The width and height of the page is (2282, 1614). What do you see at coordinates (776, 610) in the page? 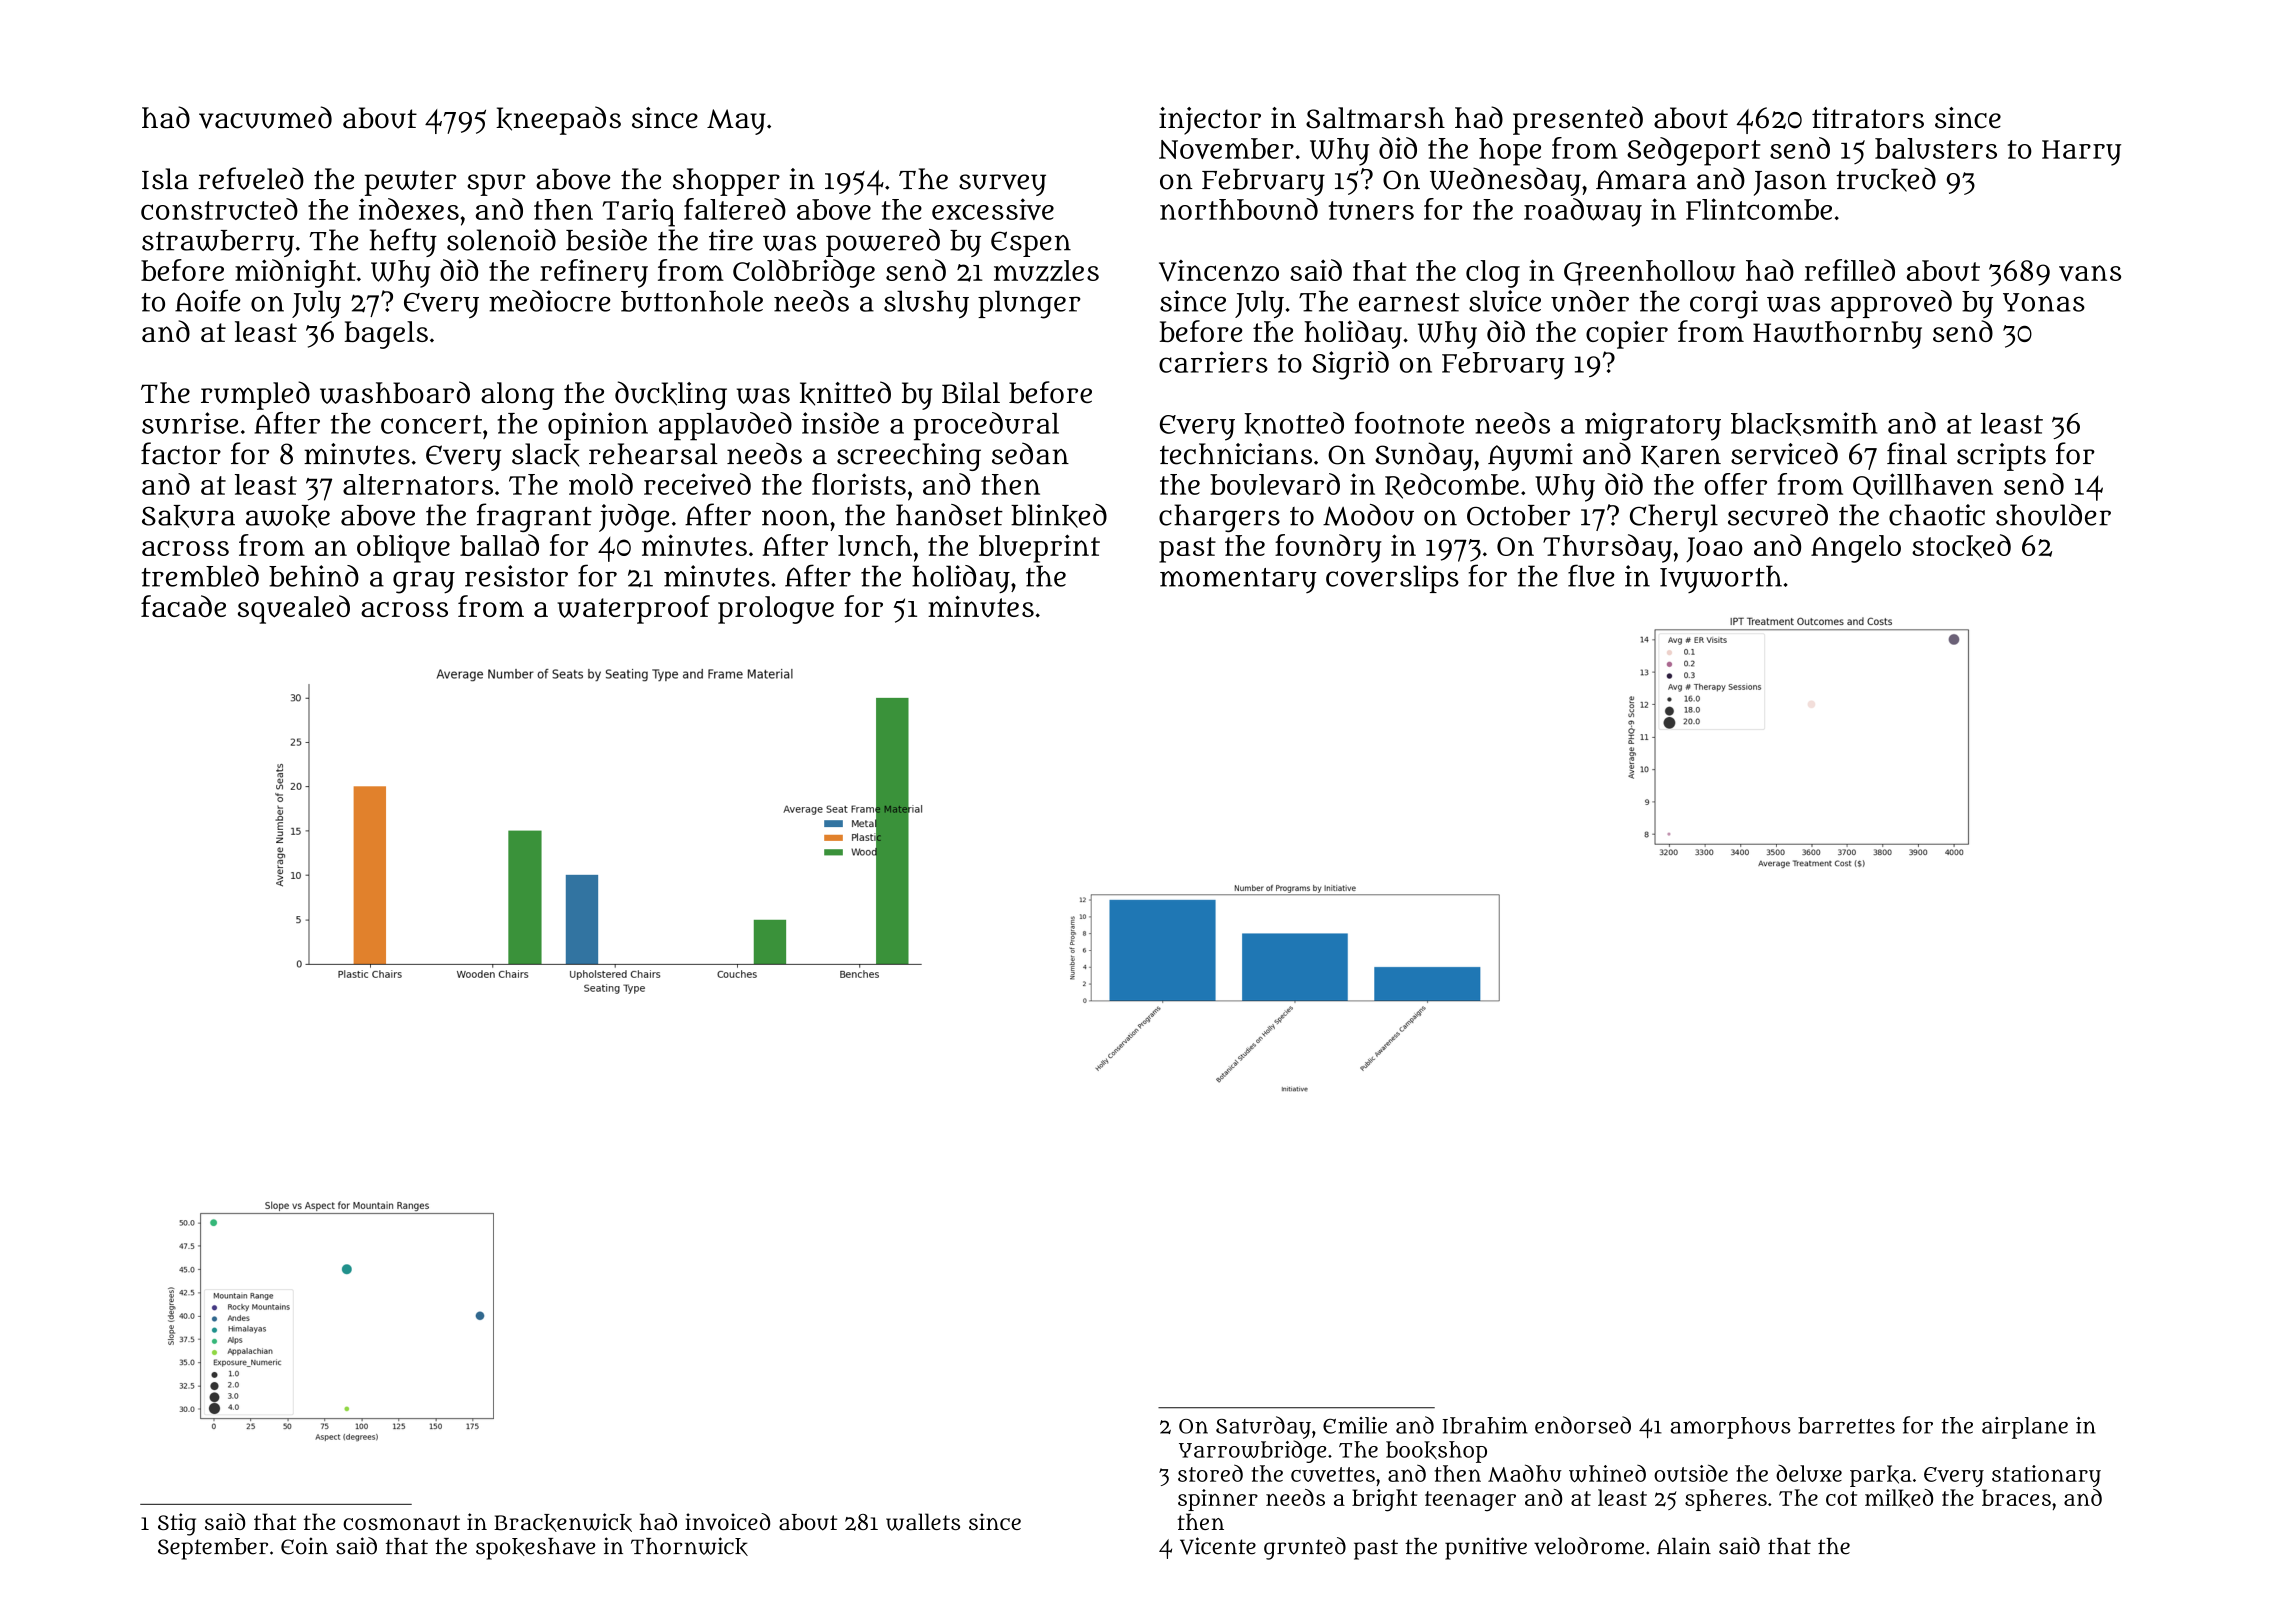
I see `prologue` at bounding box center [776, 610].
